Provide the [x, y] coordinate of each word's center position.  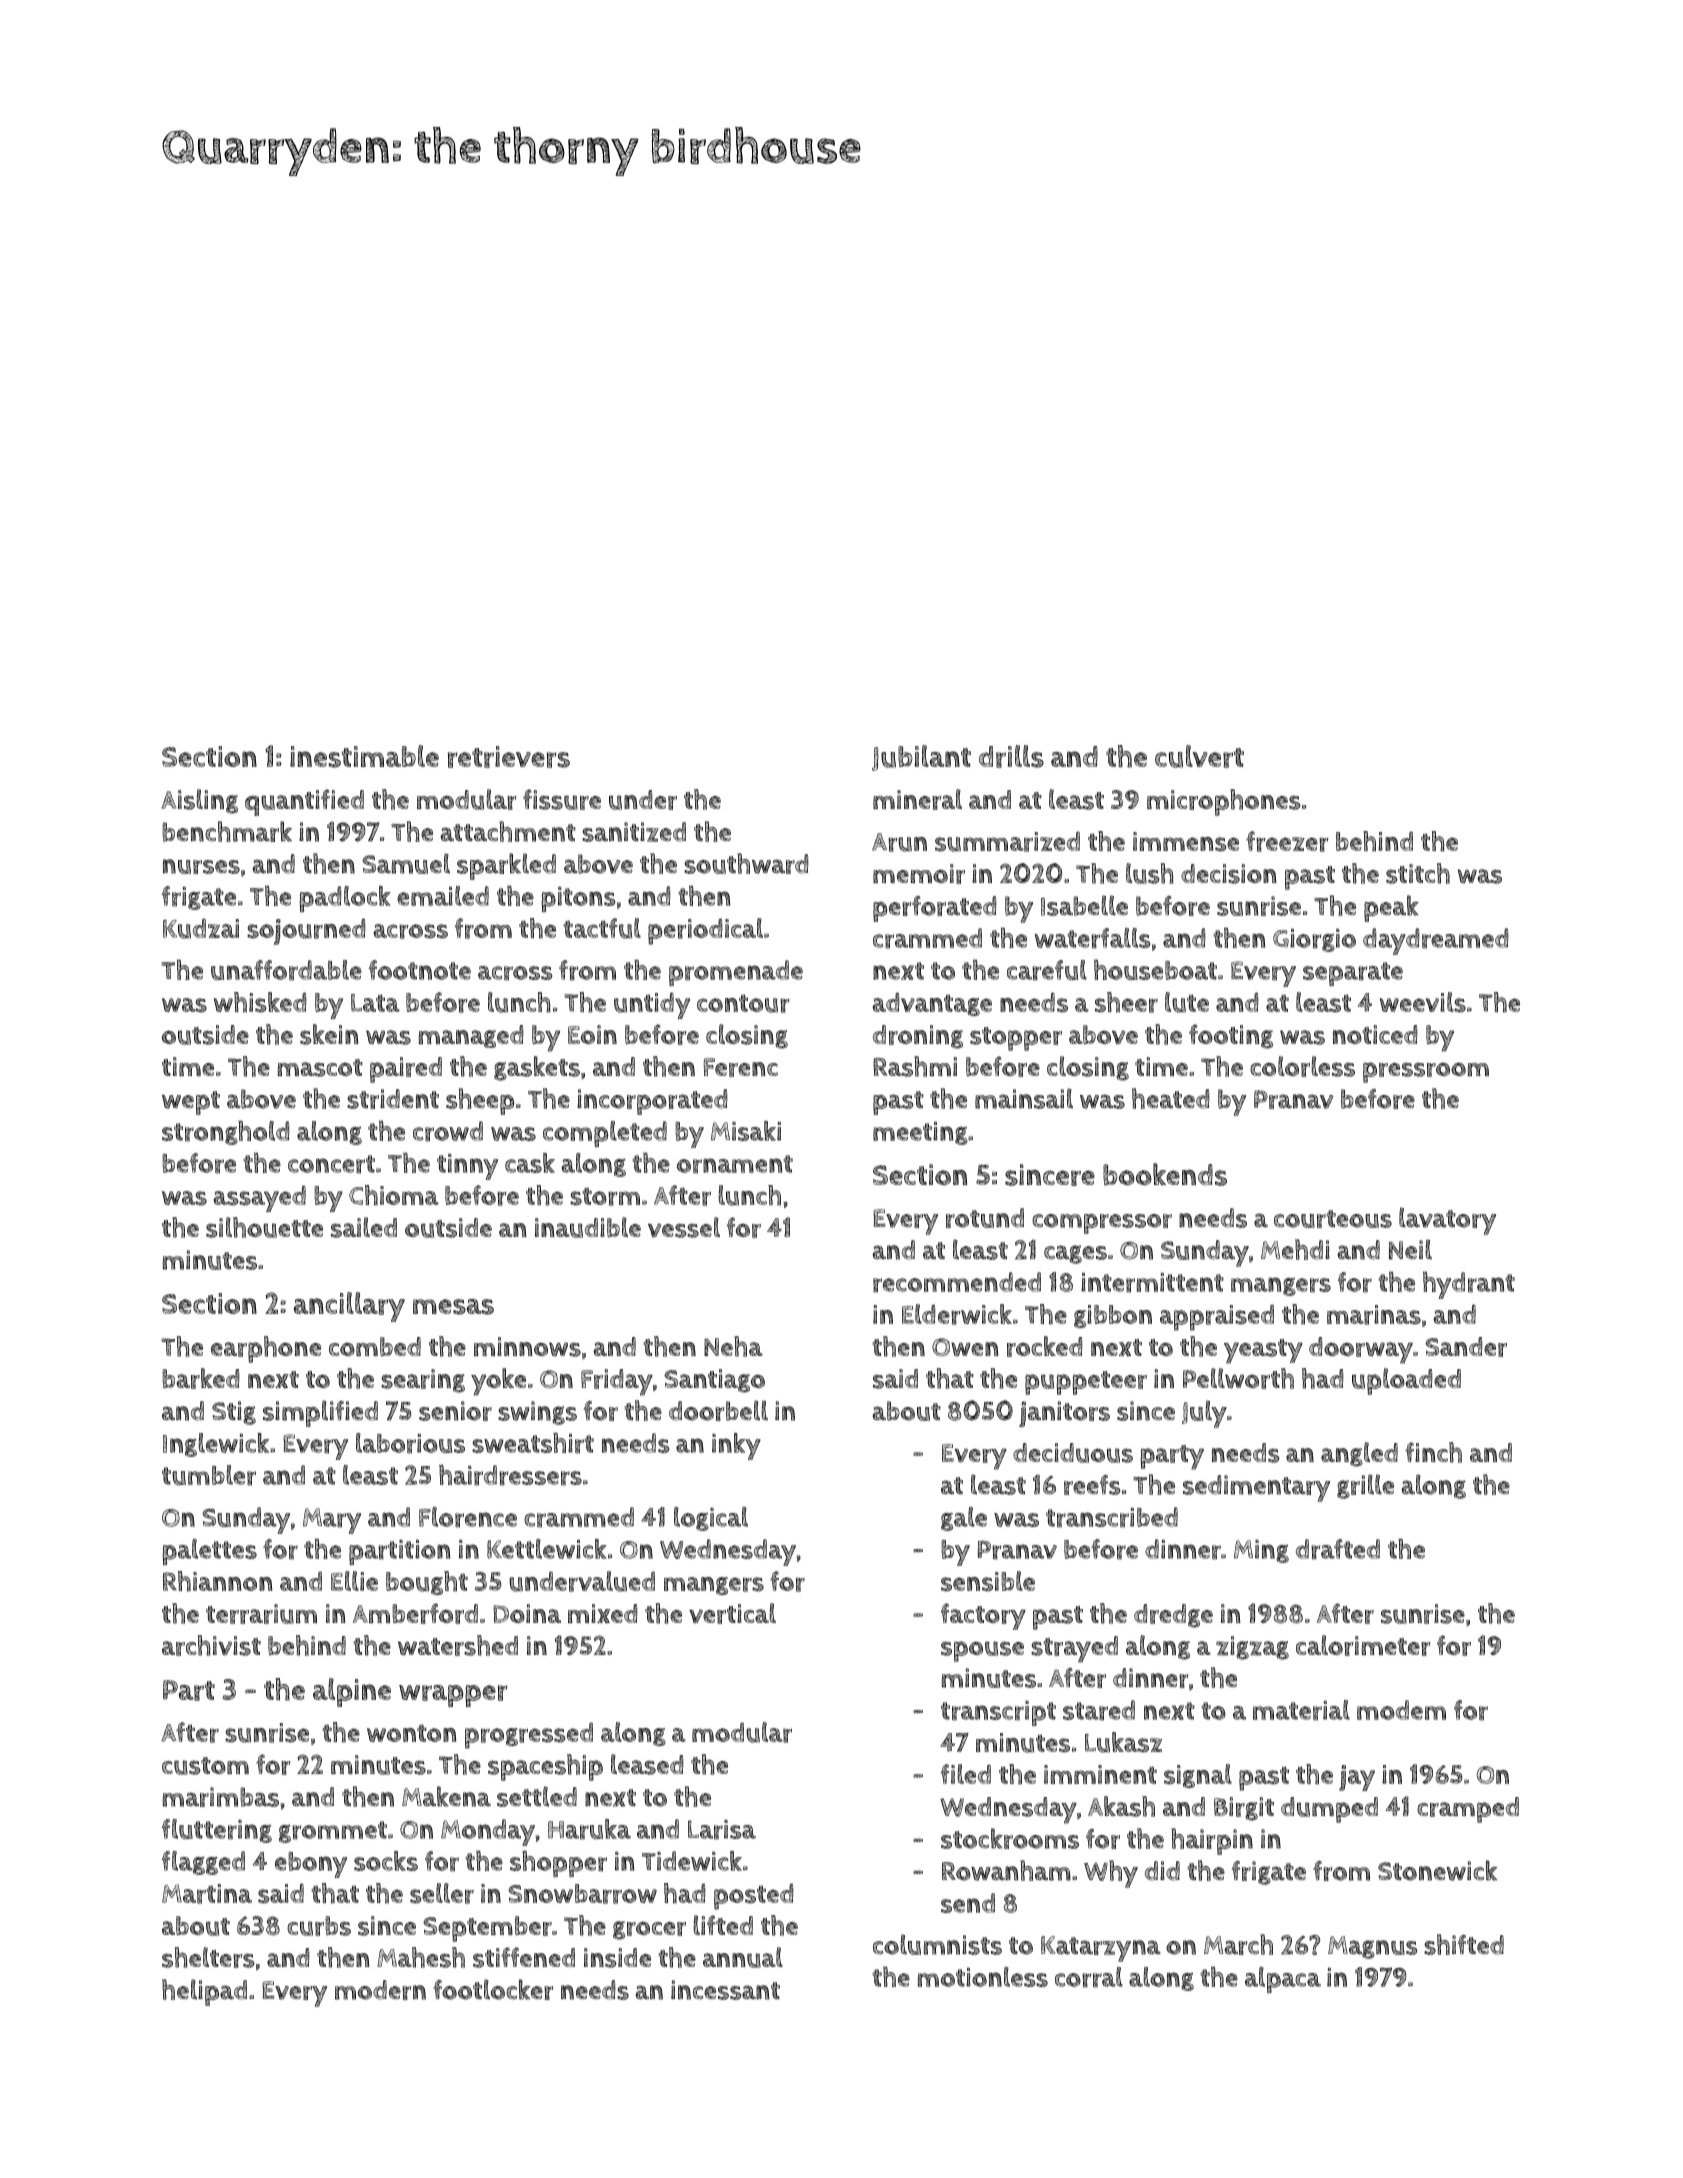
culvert [1199, 756]
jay [1357, 1778]
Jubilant [921, 758]
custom [205, 1766]
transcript [998, 1713]
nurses [201, 866]
